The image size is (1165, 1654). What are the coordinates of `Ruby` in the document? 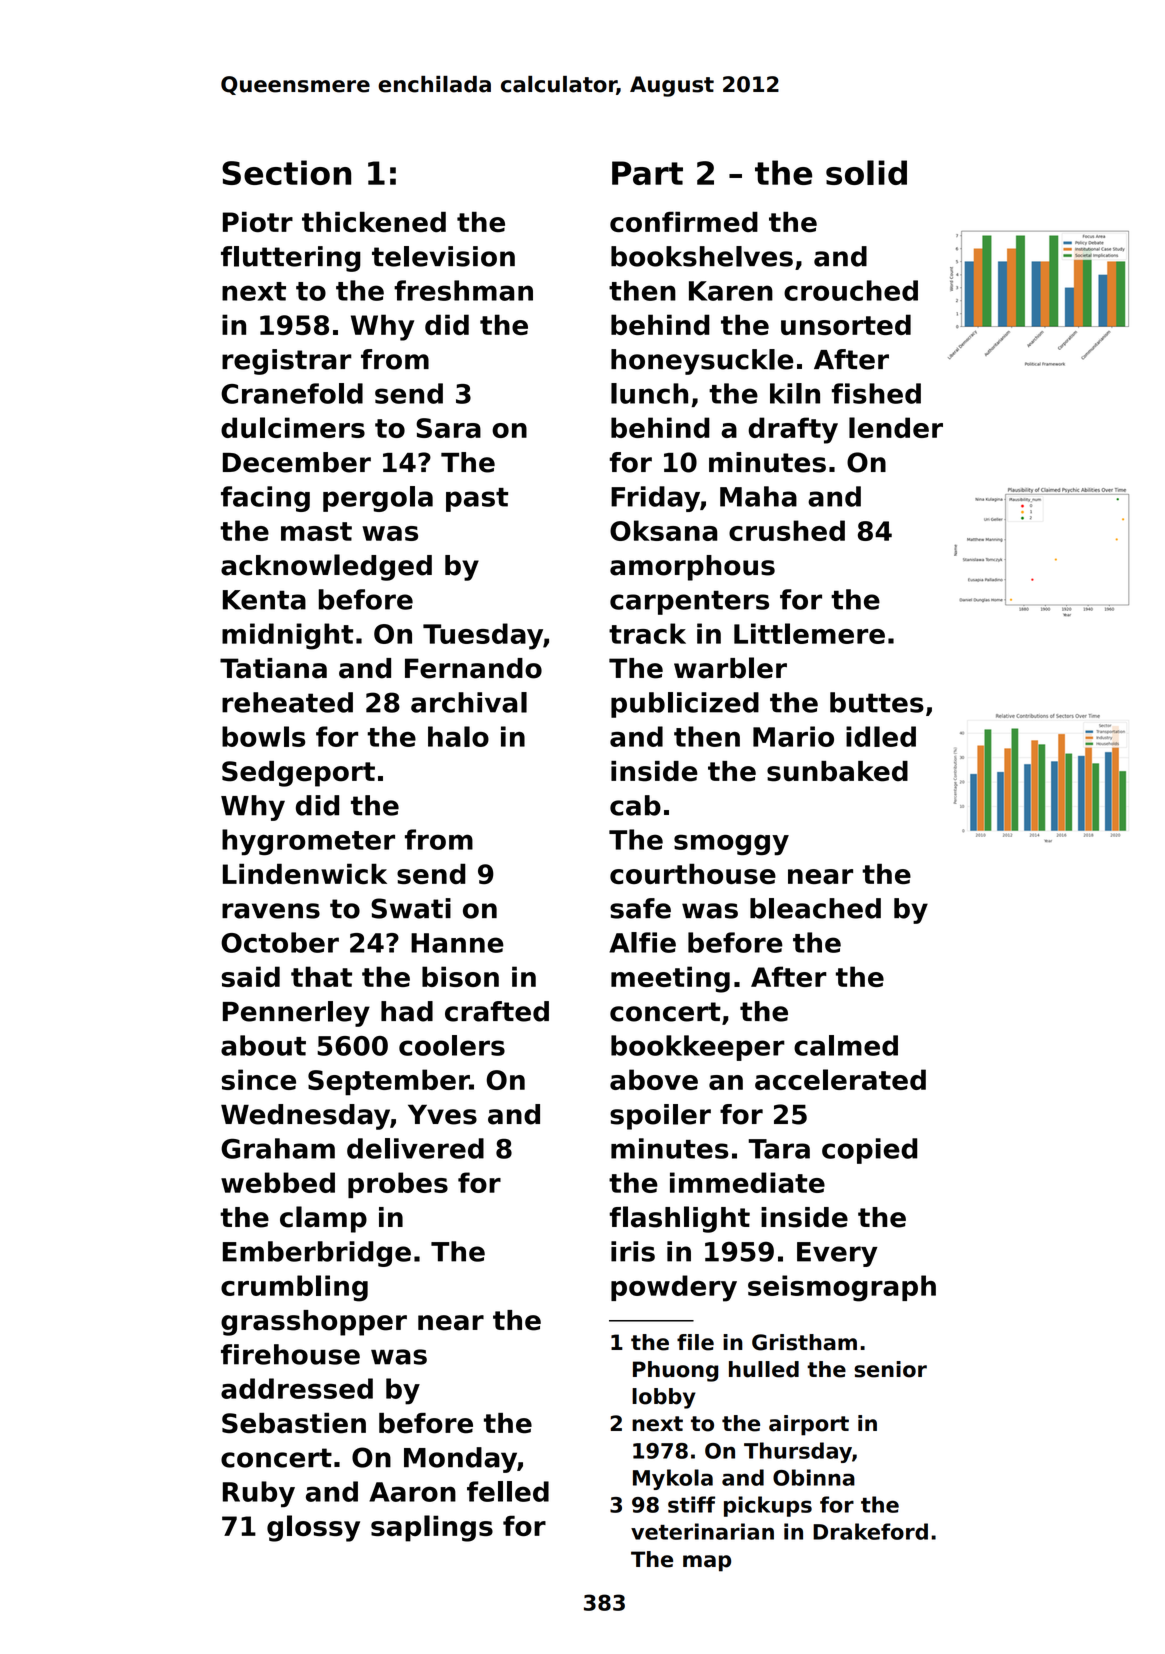 It's located at (259, 1494).
